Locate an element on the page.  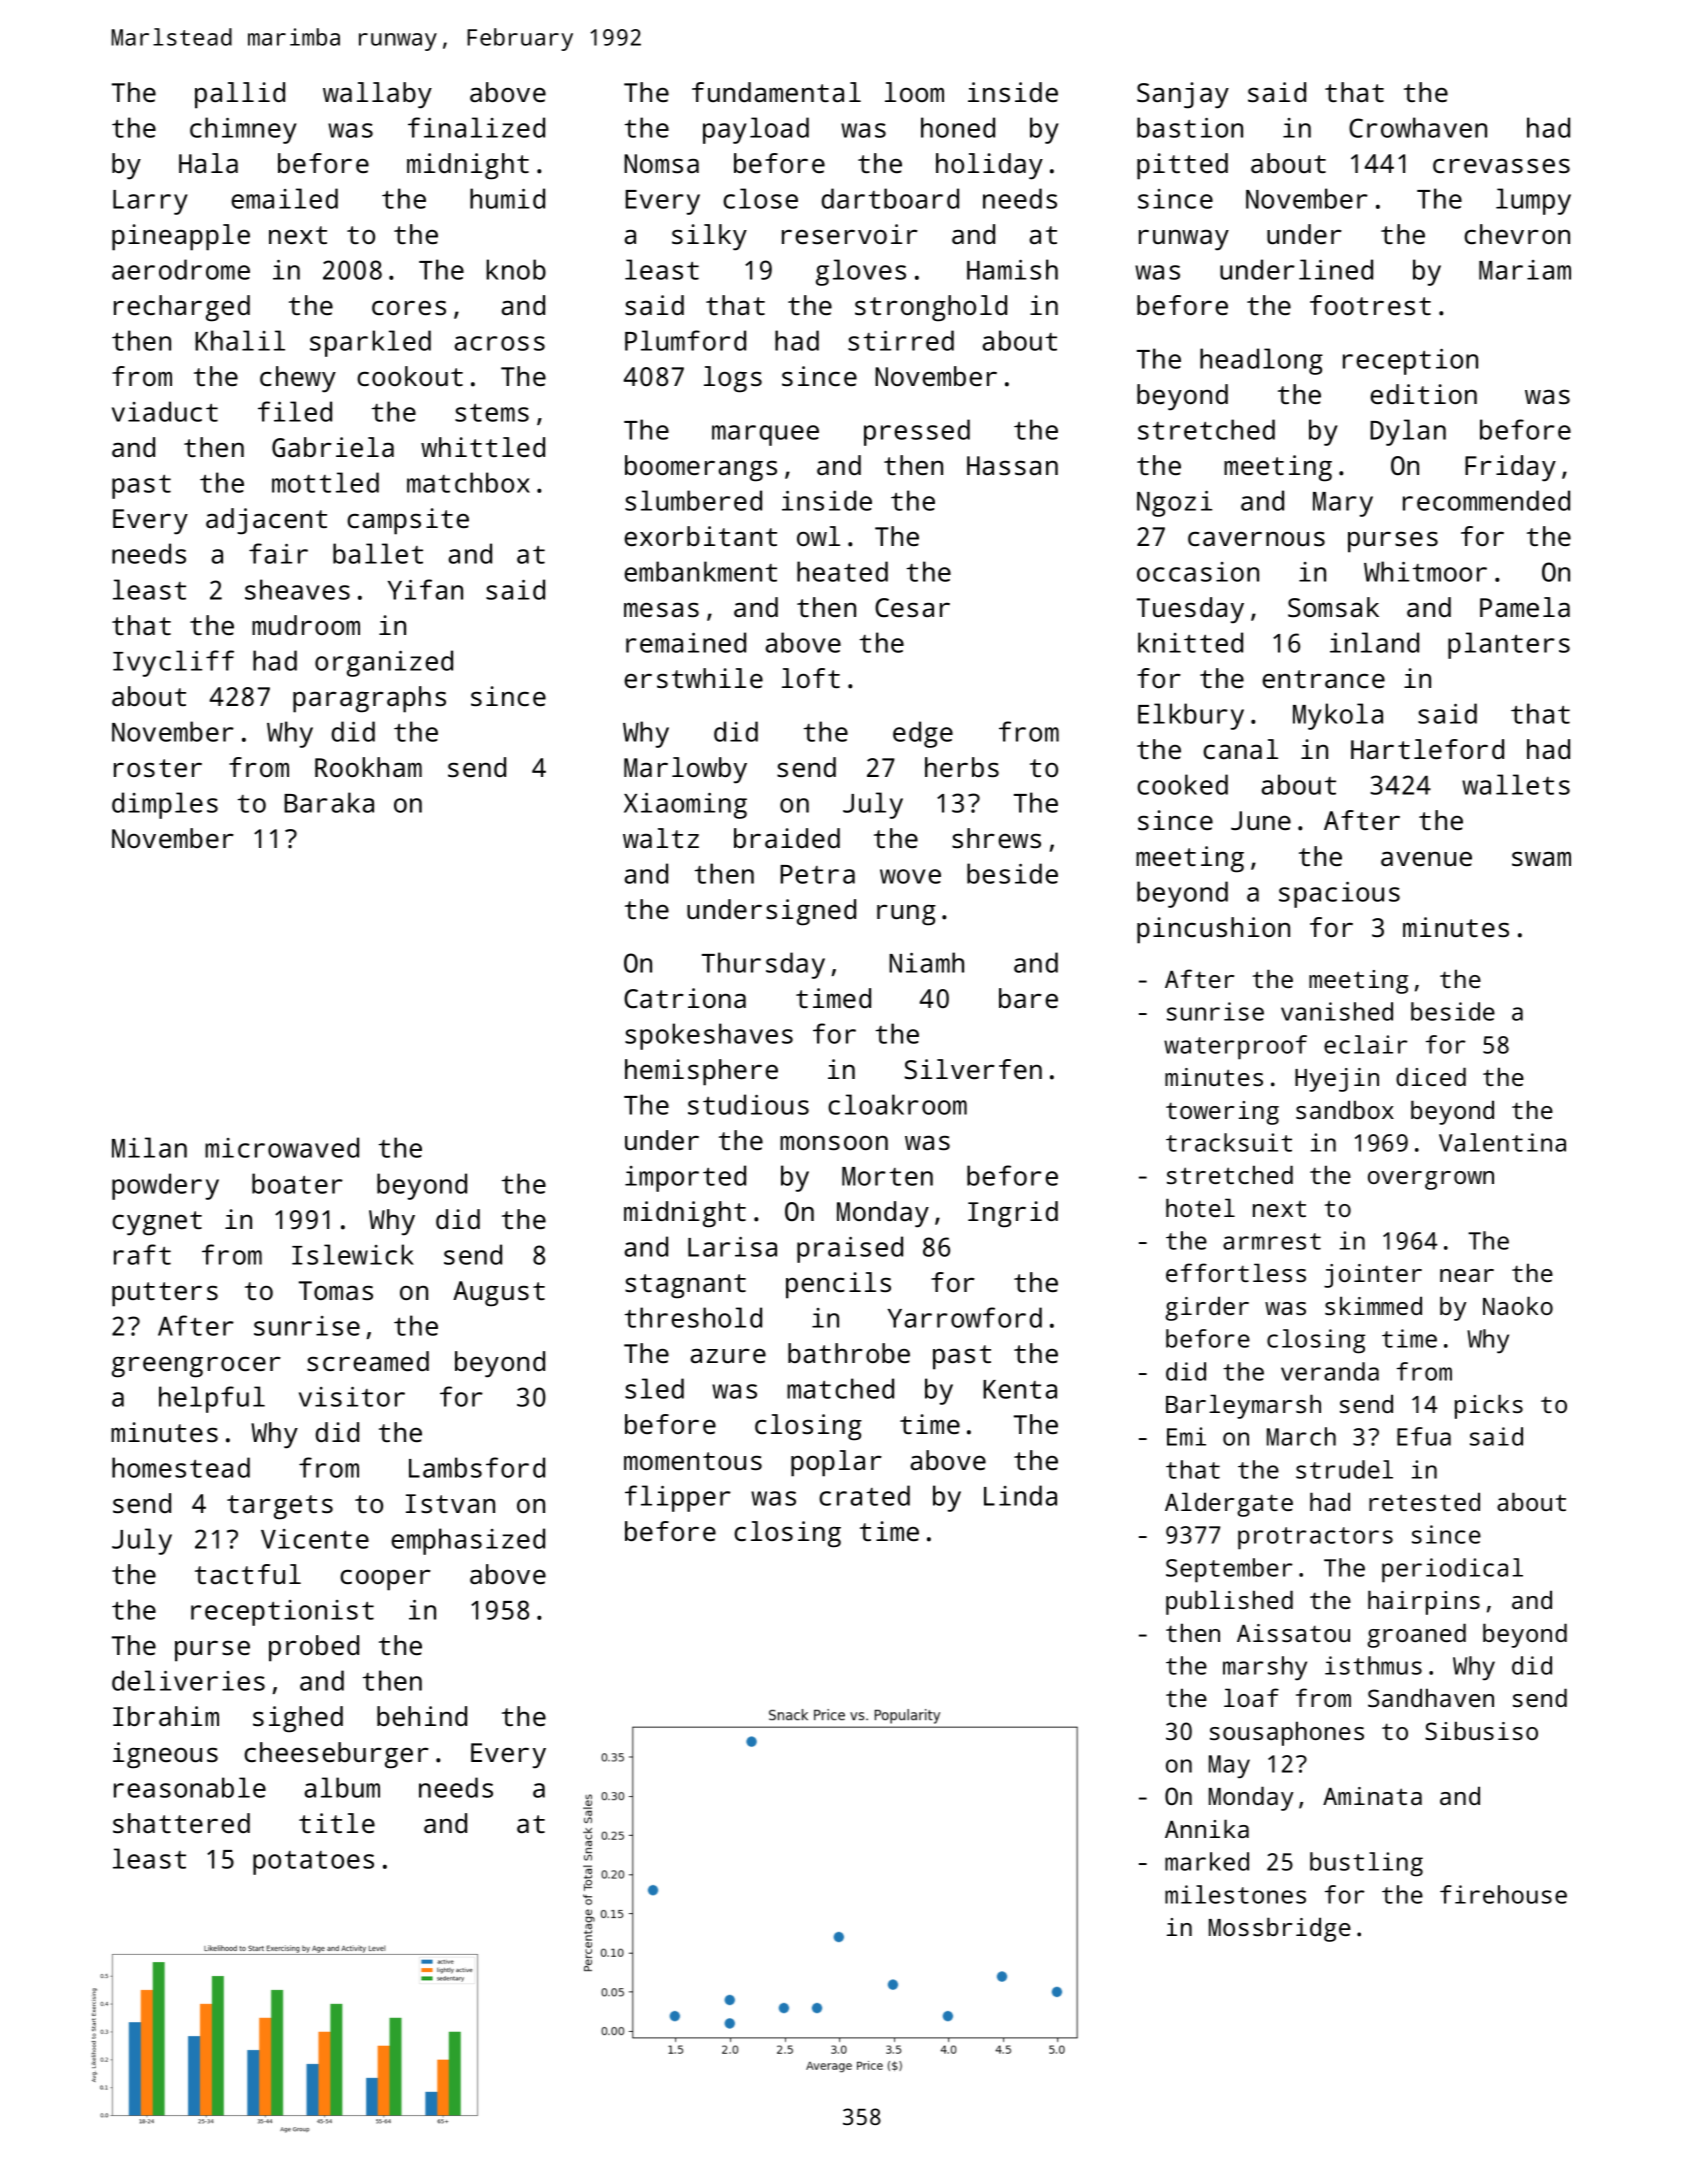
marked is located at coordinates (1207, 1861).
